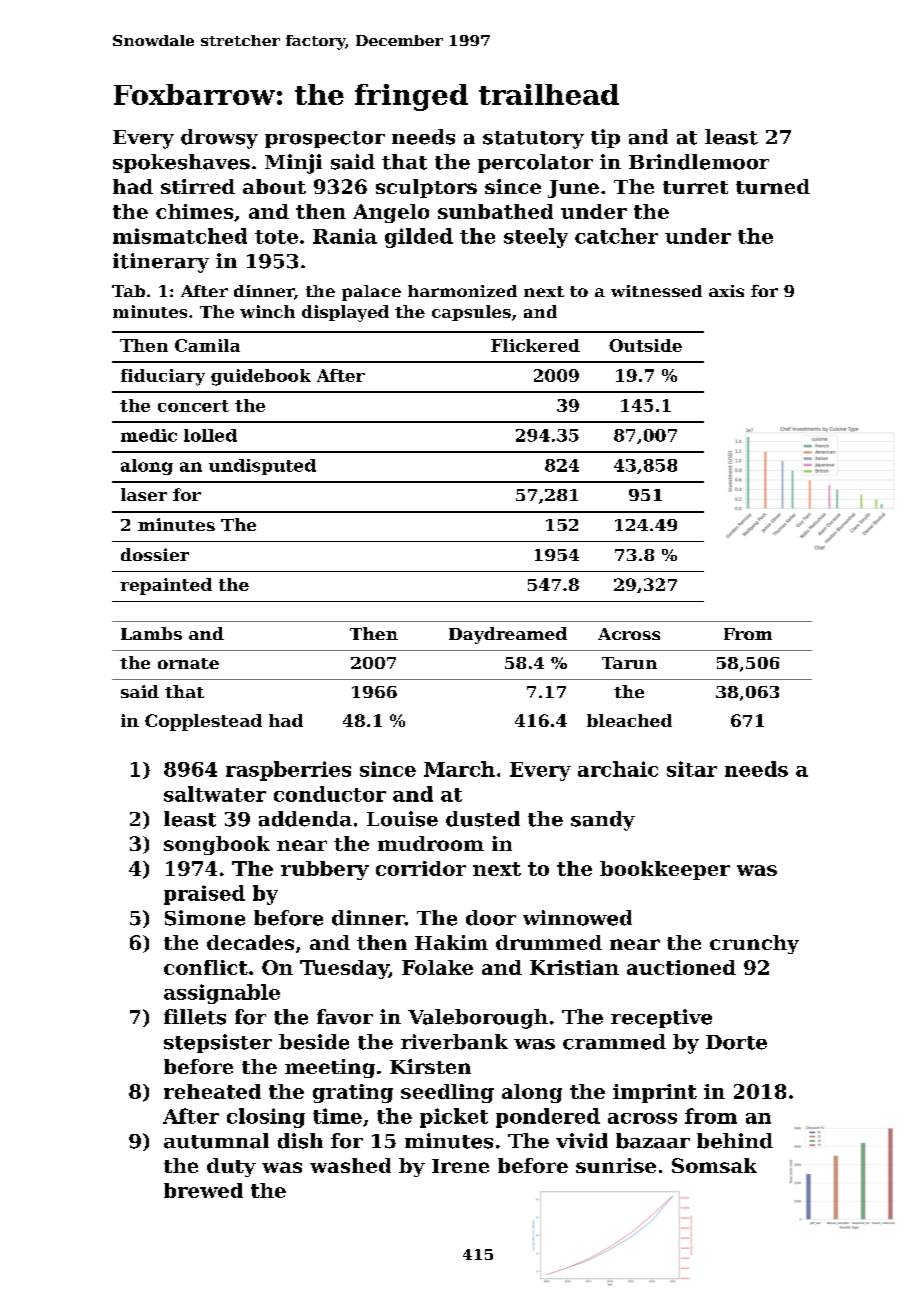 This document has width=924, height=1311. What do you see at coordinates (300, 1141) in the document?
I see `dish` at bounding box center [300, 1141].
